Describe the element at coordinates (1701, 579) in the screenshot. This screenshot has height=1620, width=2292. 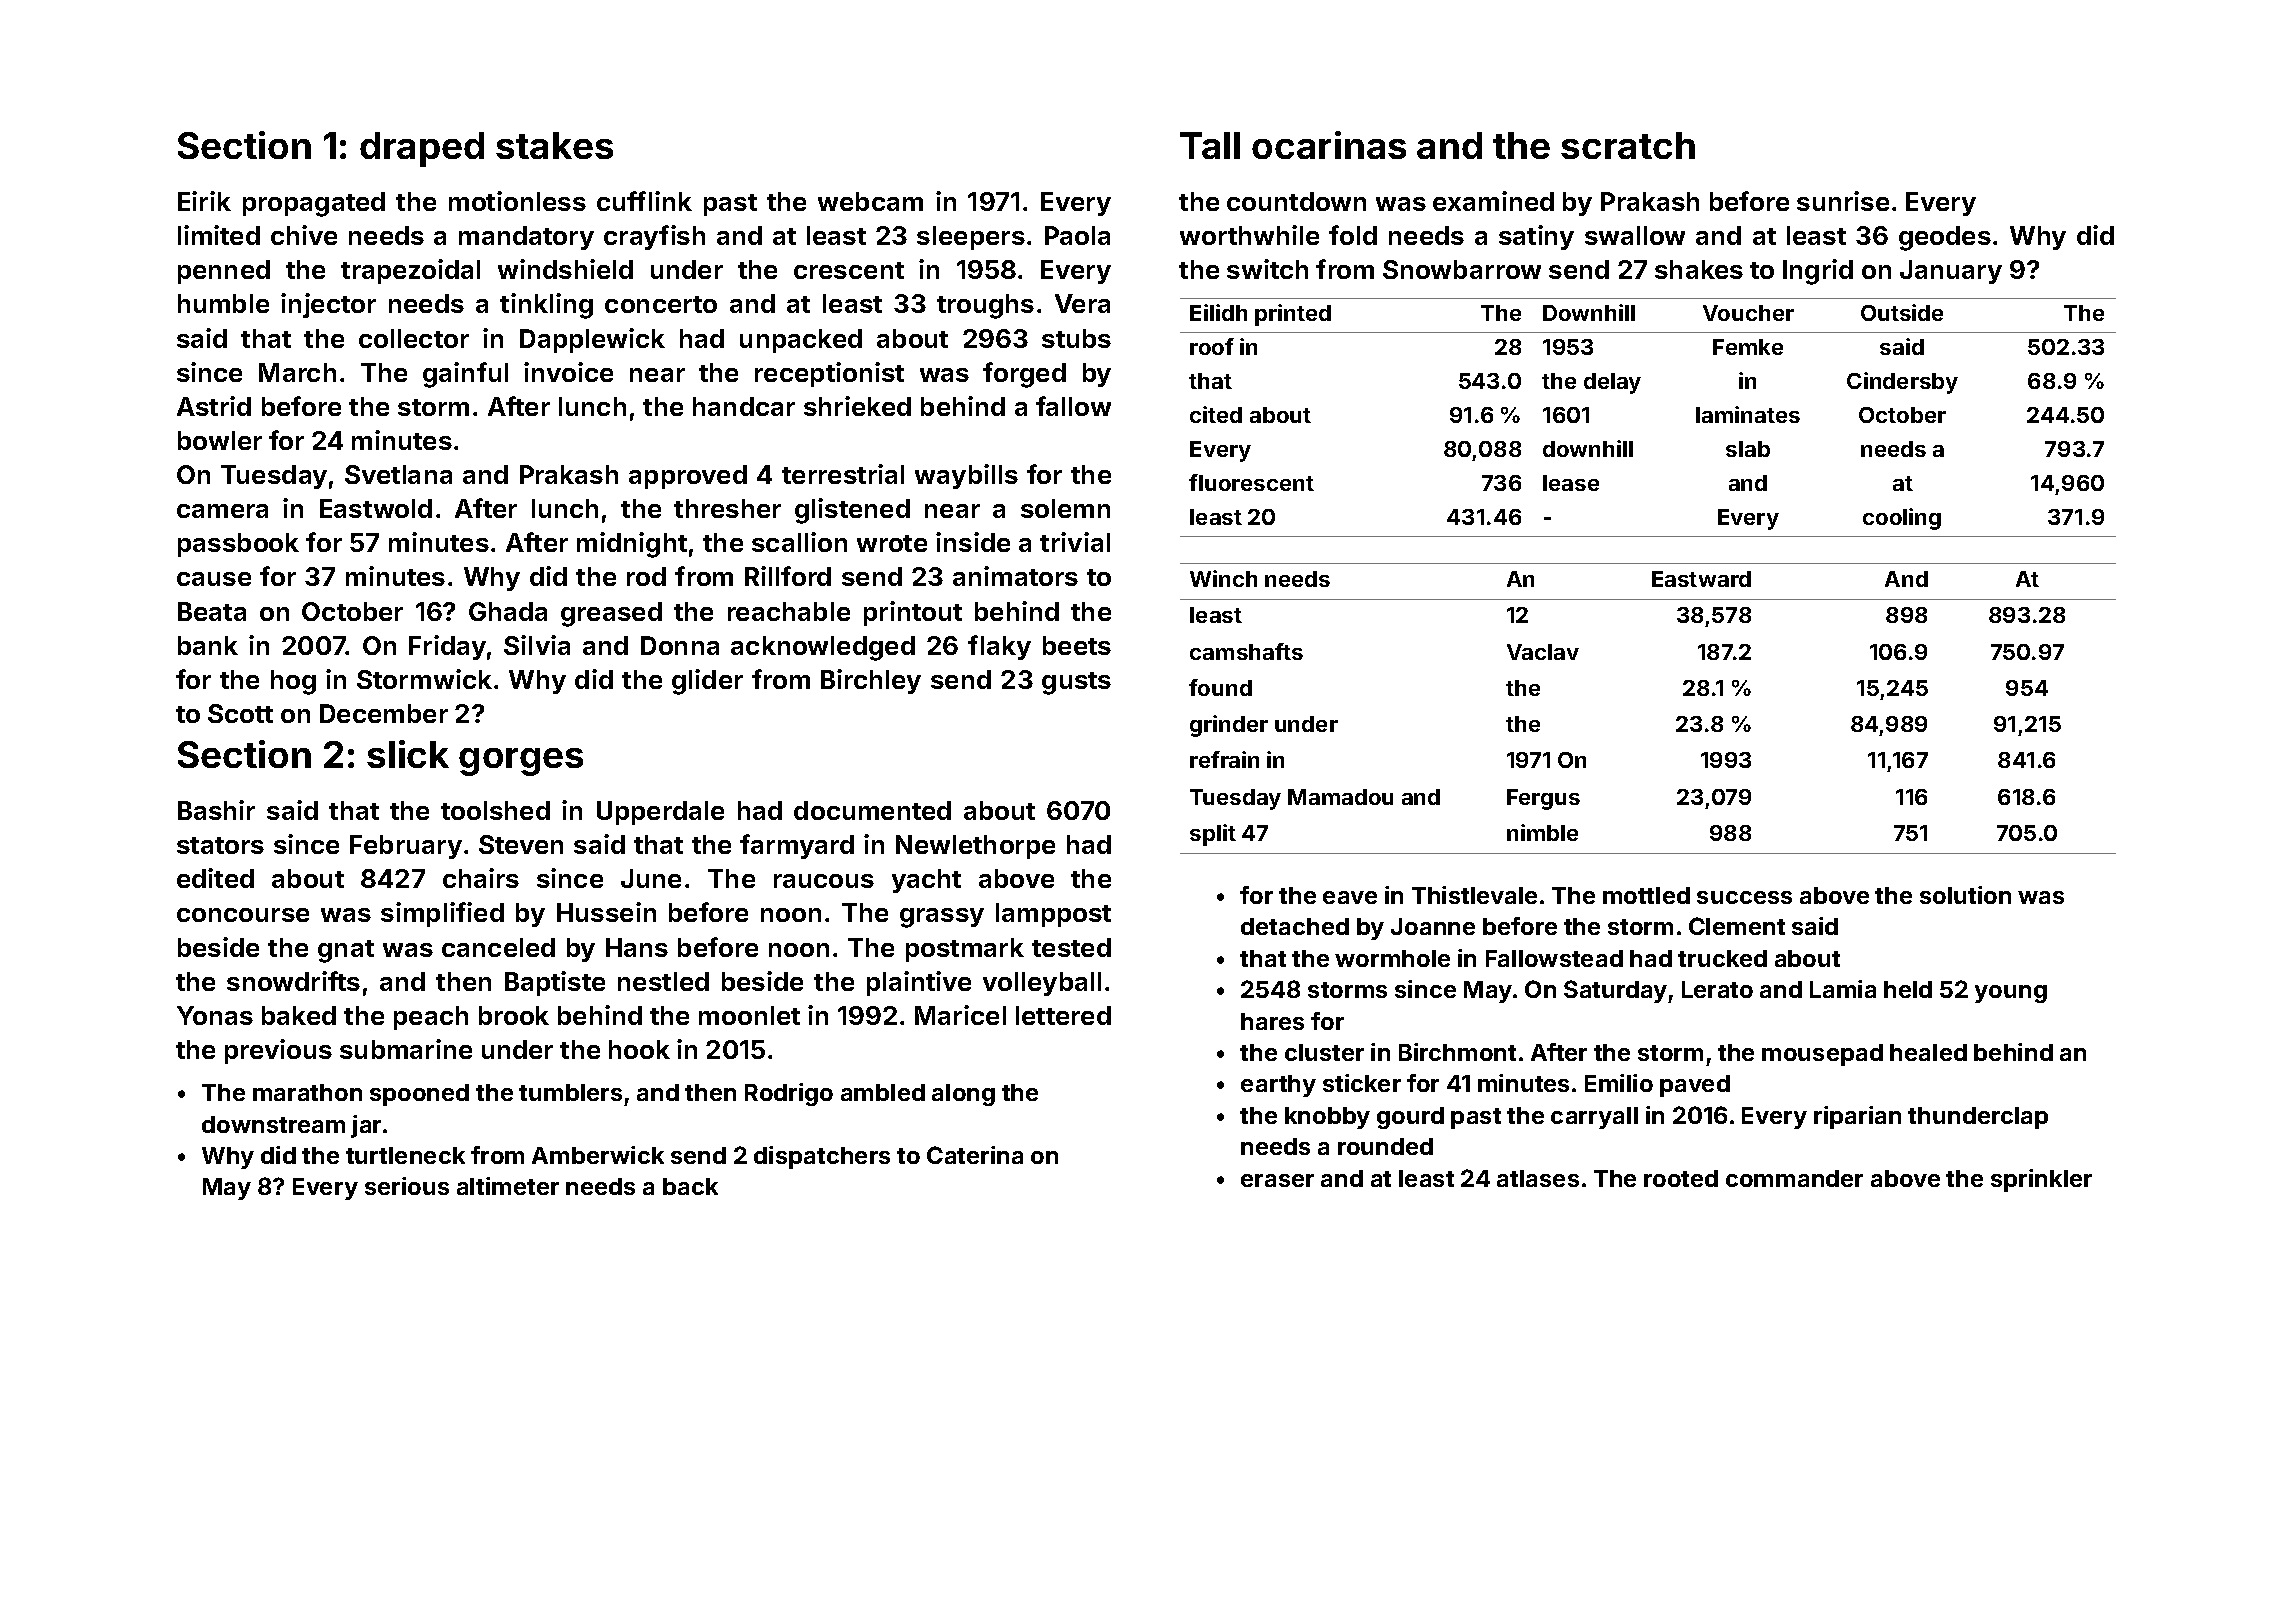
I see `Eastward` at that location.
